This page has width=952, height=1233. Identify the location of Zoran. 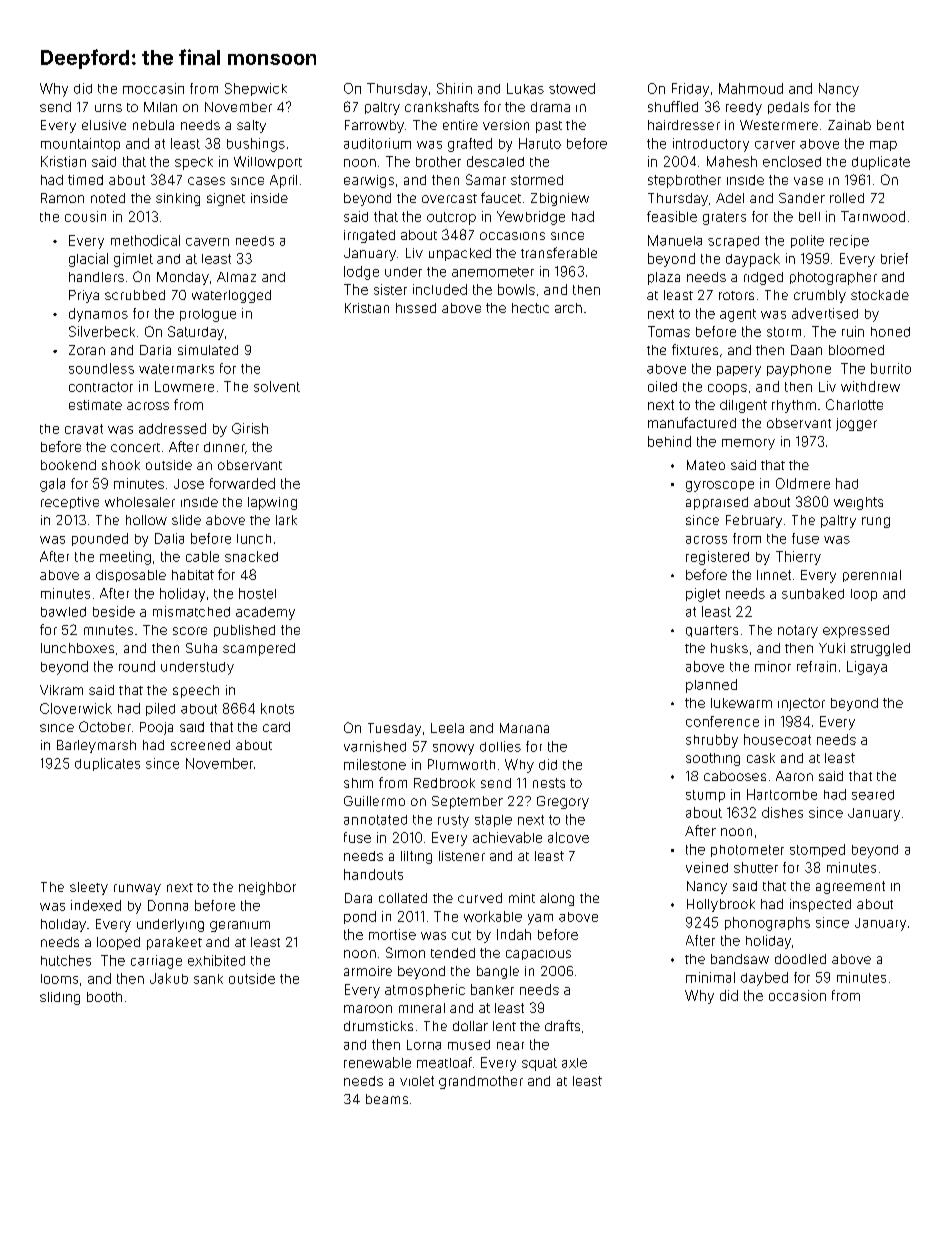
(87, 350).
